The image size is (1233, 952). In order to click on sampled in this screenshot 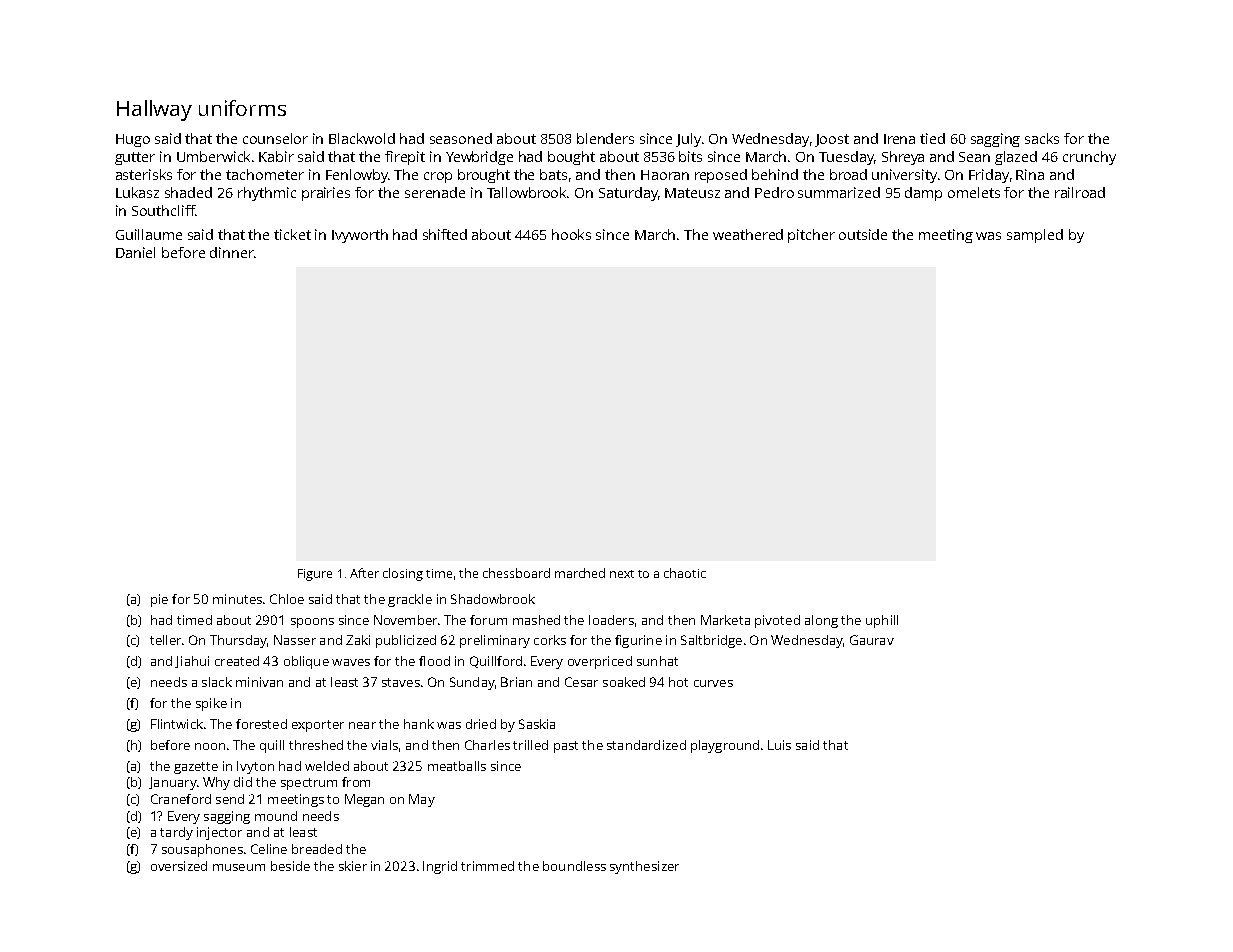, I will do `click(1035, 236)`.
